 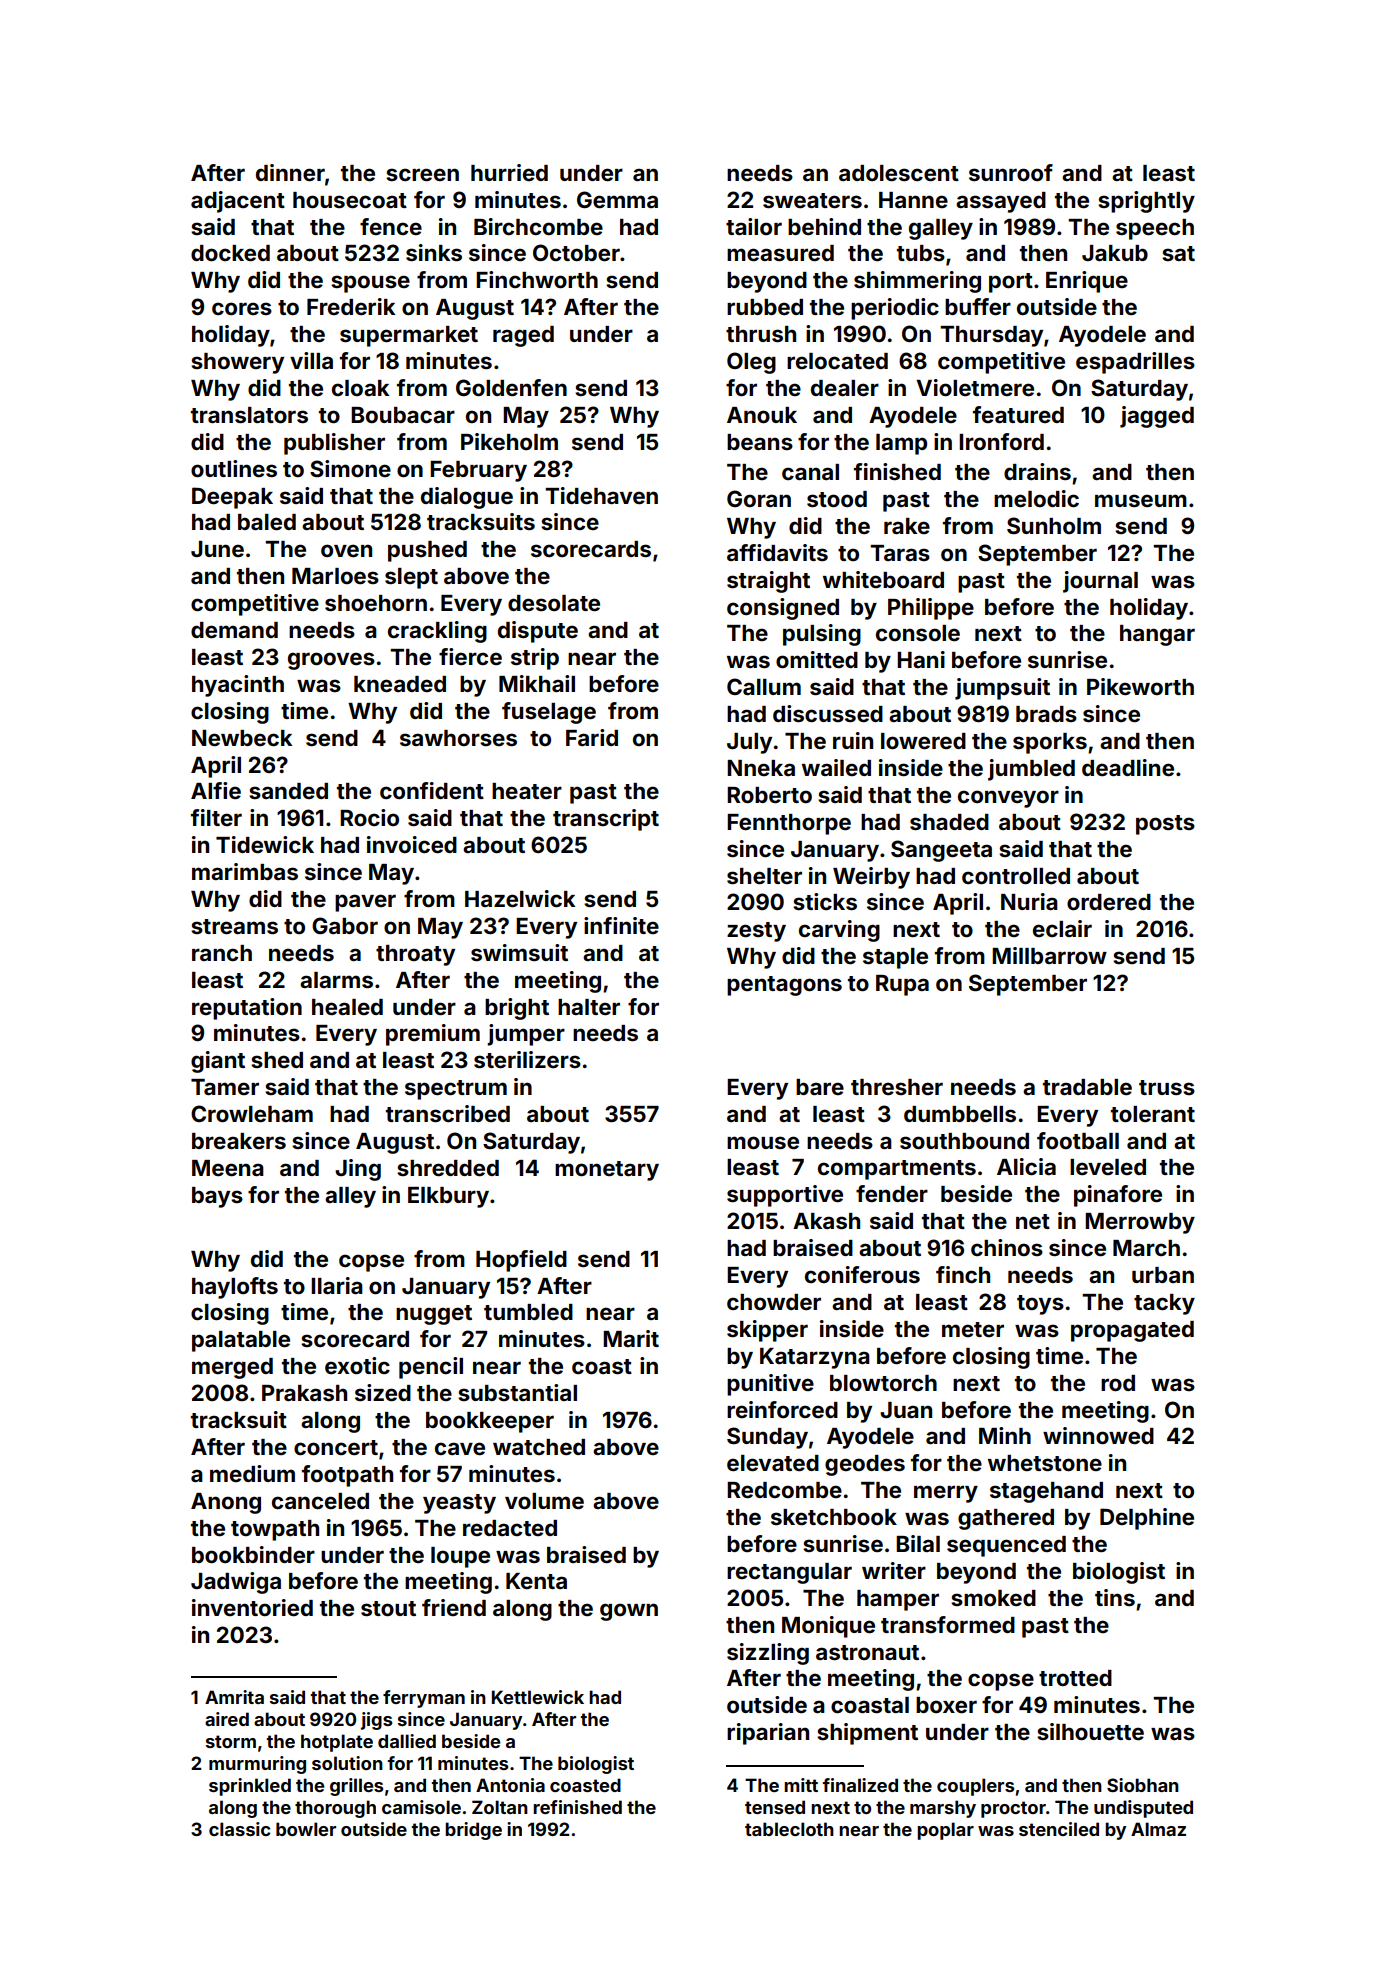 What do you see at coordinates (345, 925) in the screenshot?
I see `Gabor` at bounding box center [345, 925].
